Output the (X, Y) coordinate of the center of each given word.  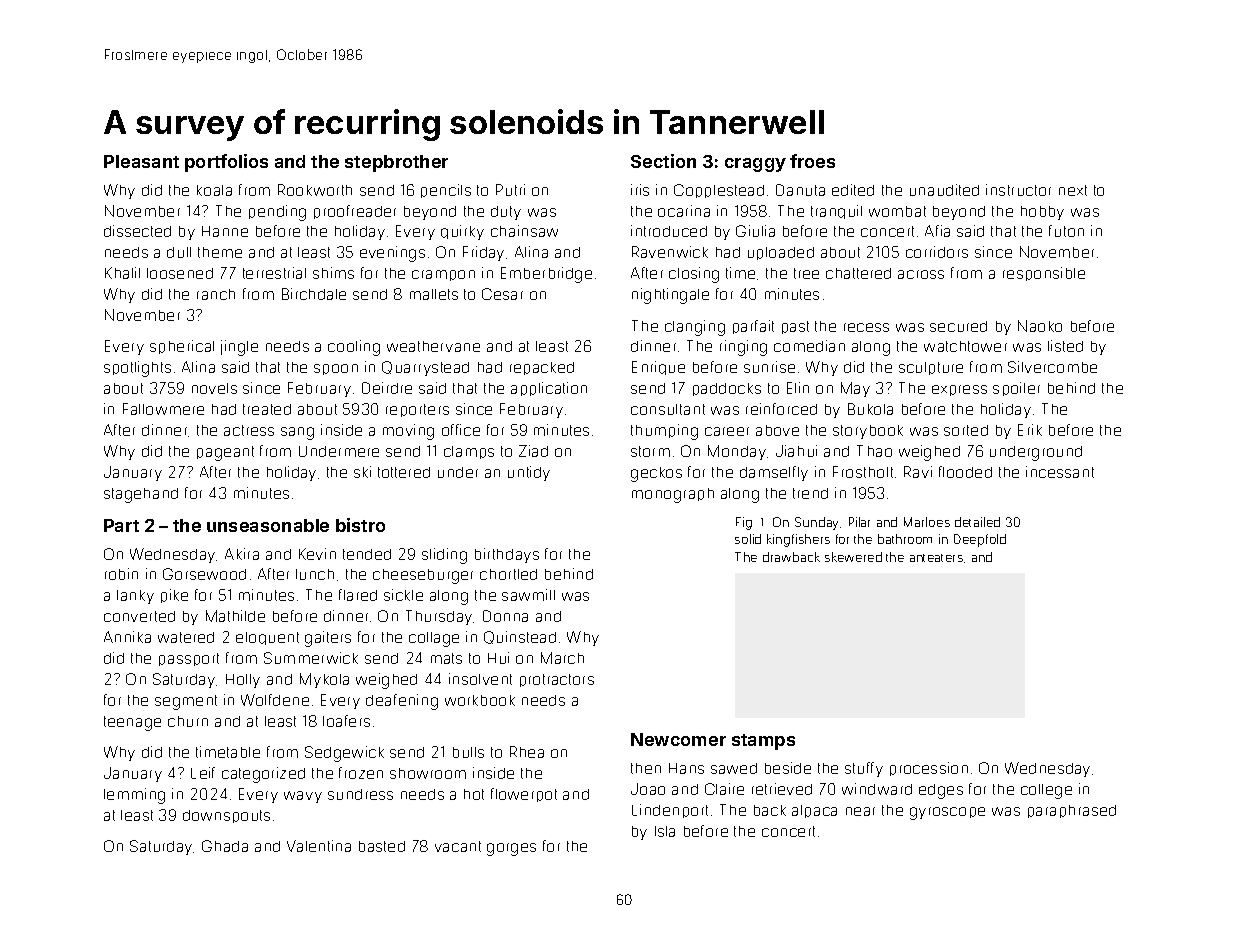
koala (214, 190)
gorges (511, 849)
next (1073, 190)
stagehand (141, 495)
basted (382, 846)
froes (812, 161)
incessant (1060, 472)
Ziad (533, 451)
